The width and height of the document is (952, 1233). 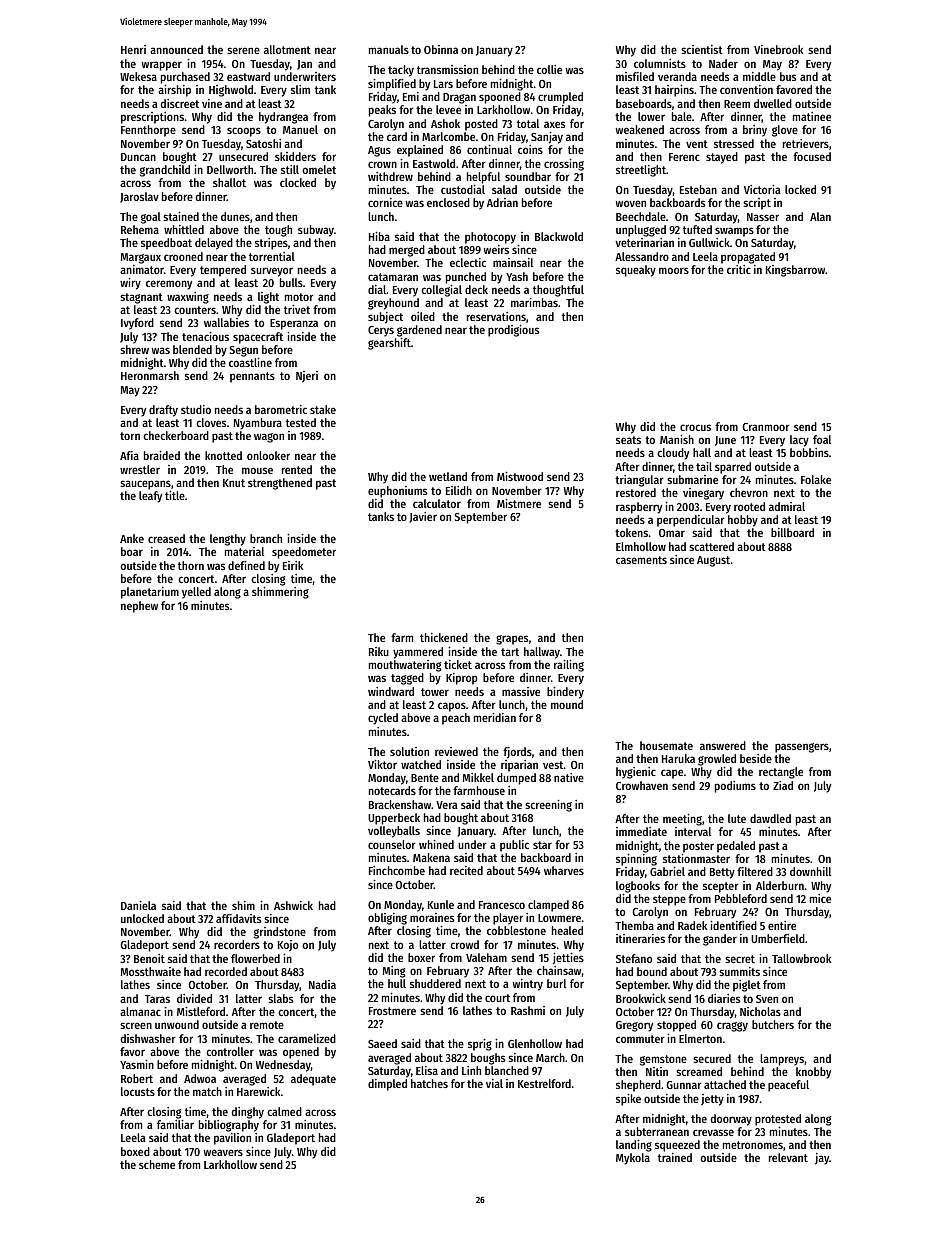 I want to click on attached, so click(x=725, y=1084).
